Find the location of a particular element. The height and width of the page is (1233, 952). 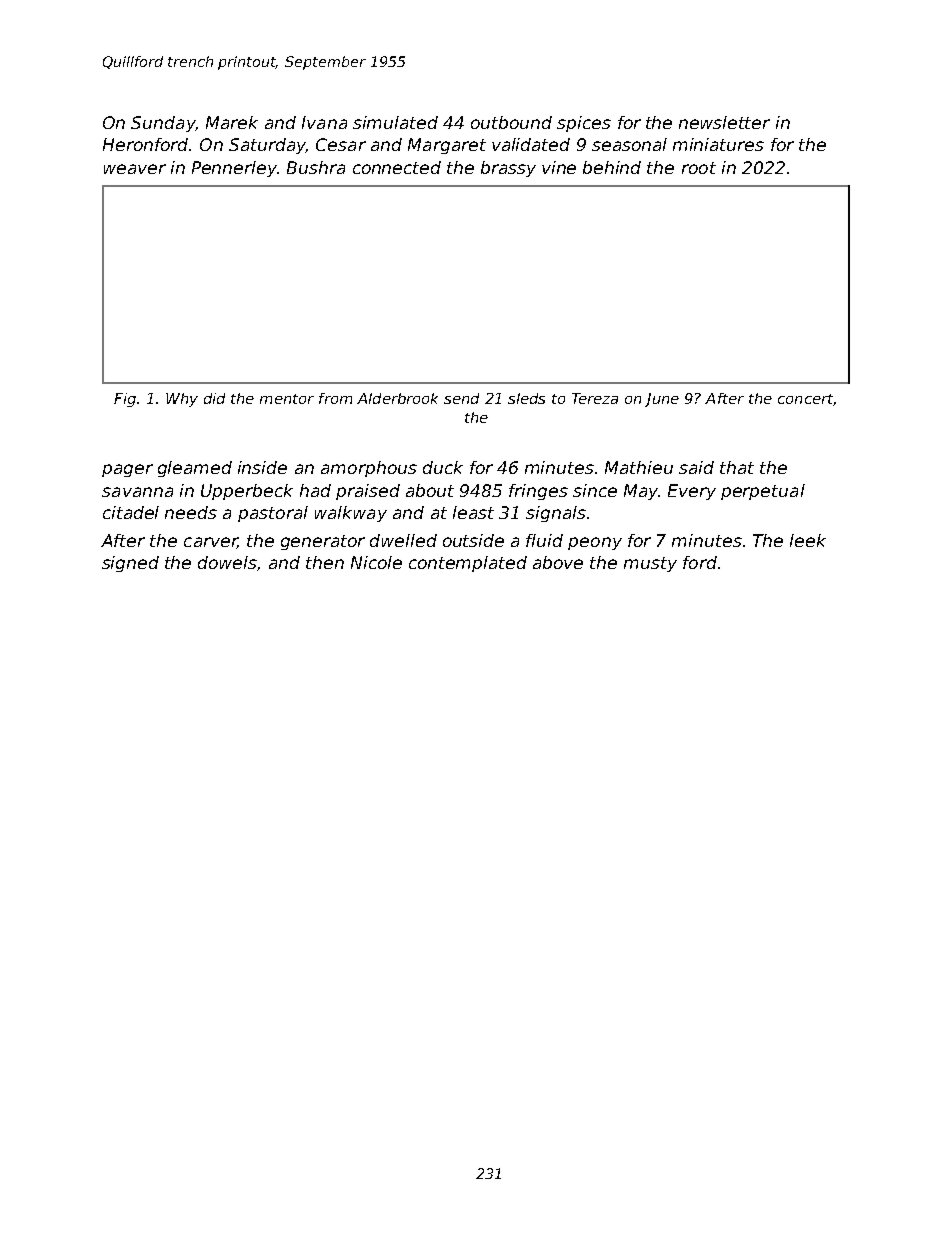

root is located at coordinates (699, 168).
